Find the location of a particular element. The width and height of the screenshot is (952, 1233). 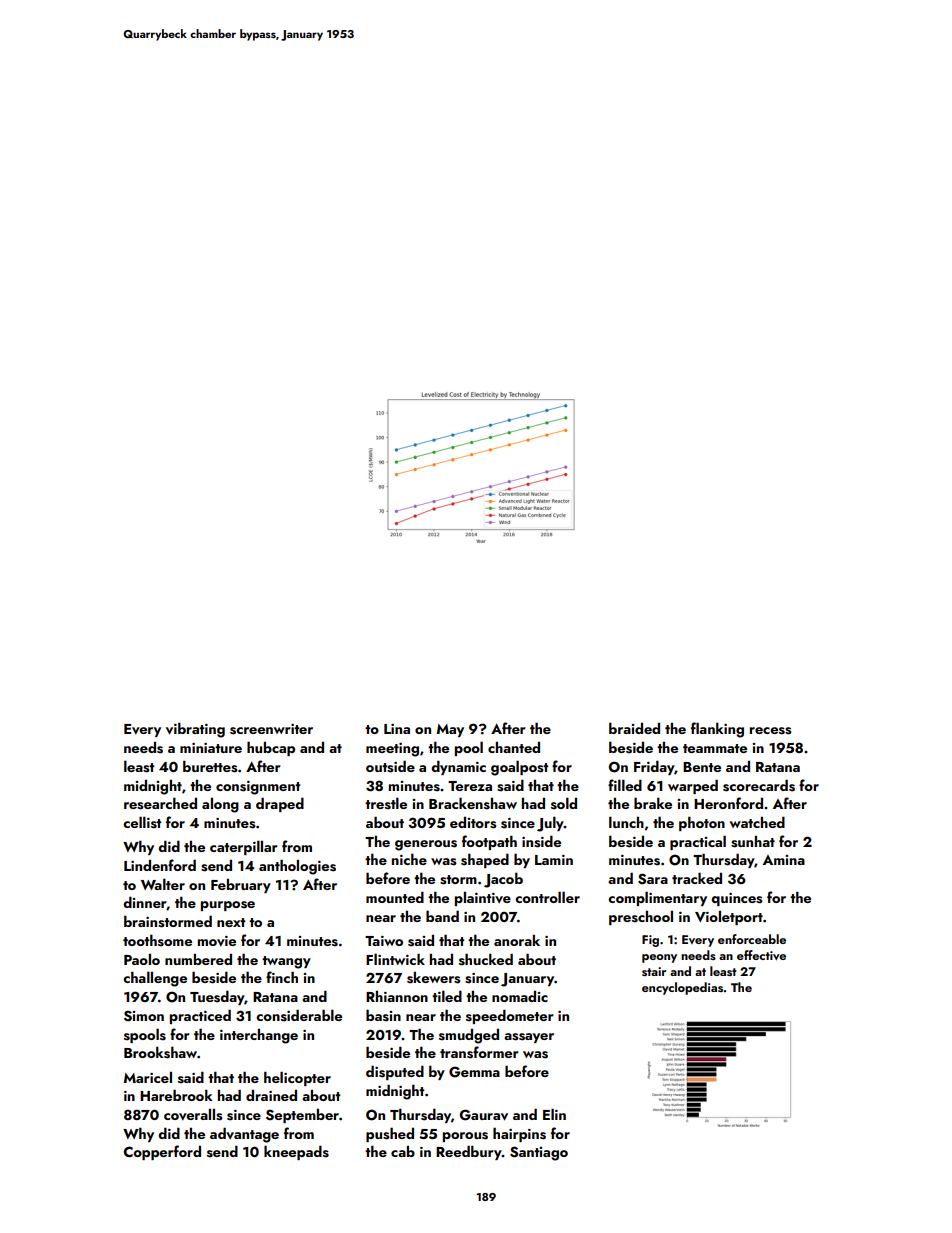

burettes is located at coordinates (210, 766).
